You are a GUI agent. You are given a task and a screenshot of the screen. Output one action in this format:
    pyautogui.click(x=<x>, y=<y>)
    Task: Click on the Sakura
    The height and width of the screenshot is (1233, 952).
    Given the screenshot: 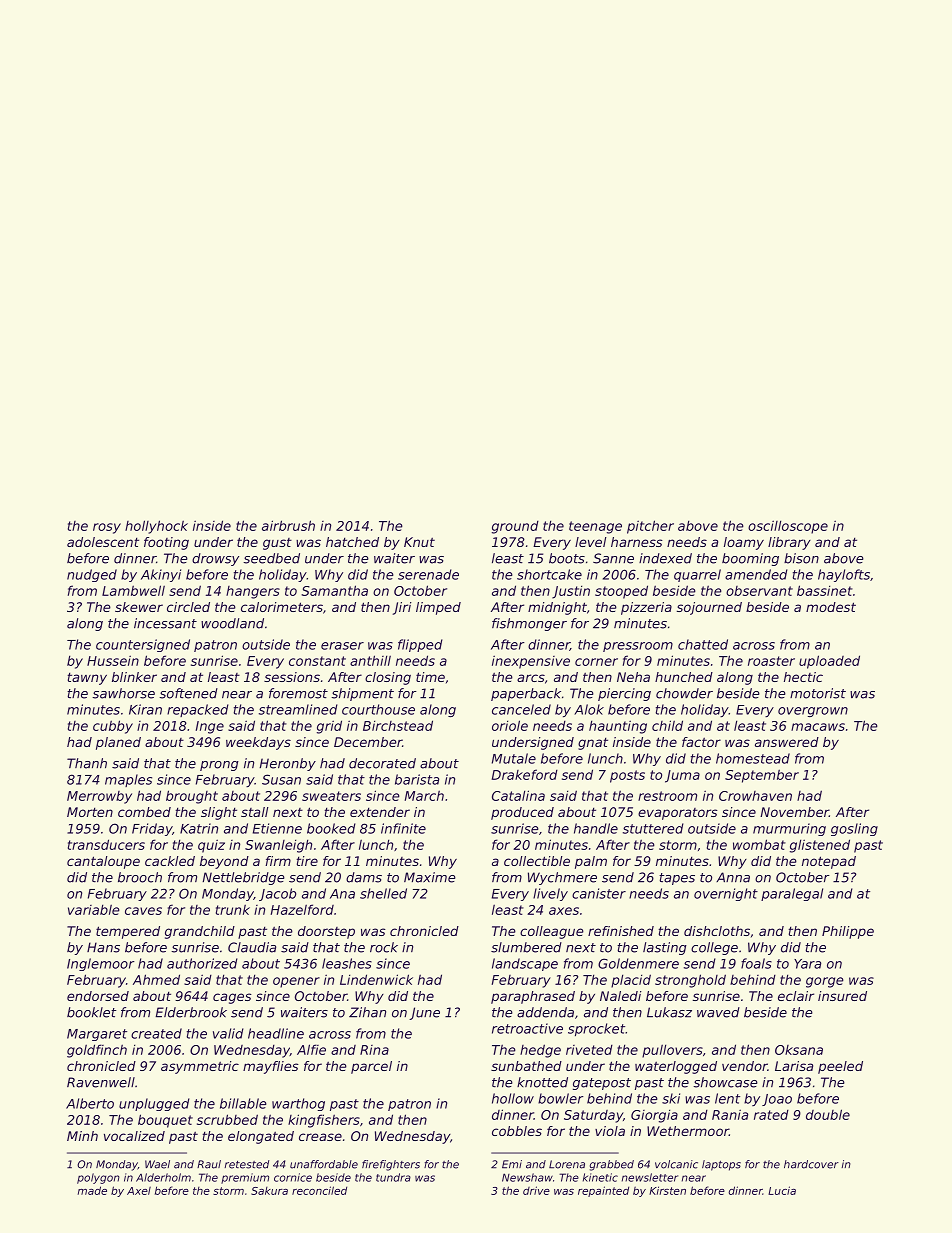 What is the action you would take?
    pyautogui.click(x=269, y=1191)
